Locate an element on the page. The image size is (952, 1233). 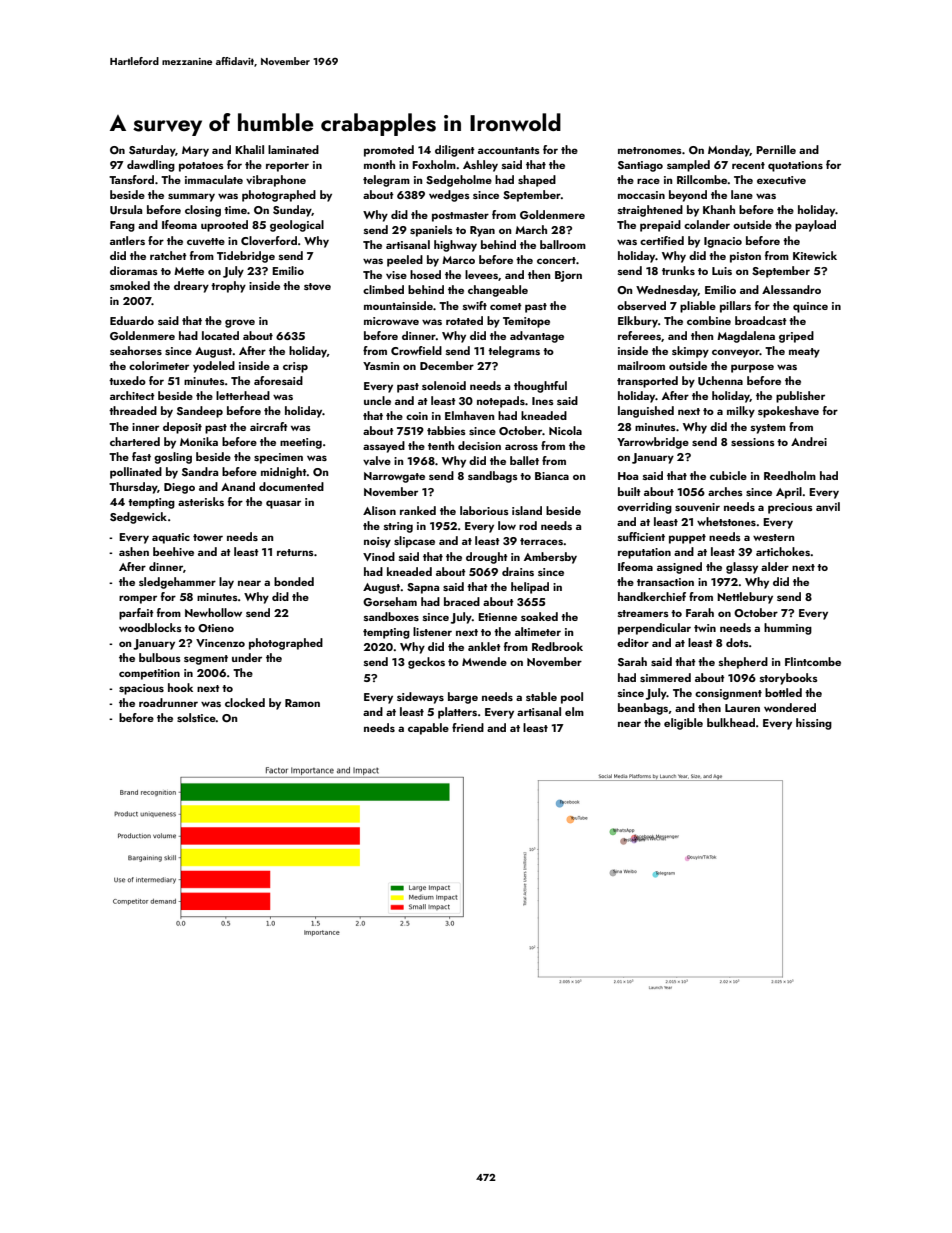
Bianca is located at coordinates (552, 476).
